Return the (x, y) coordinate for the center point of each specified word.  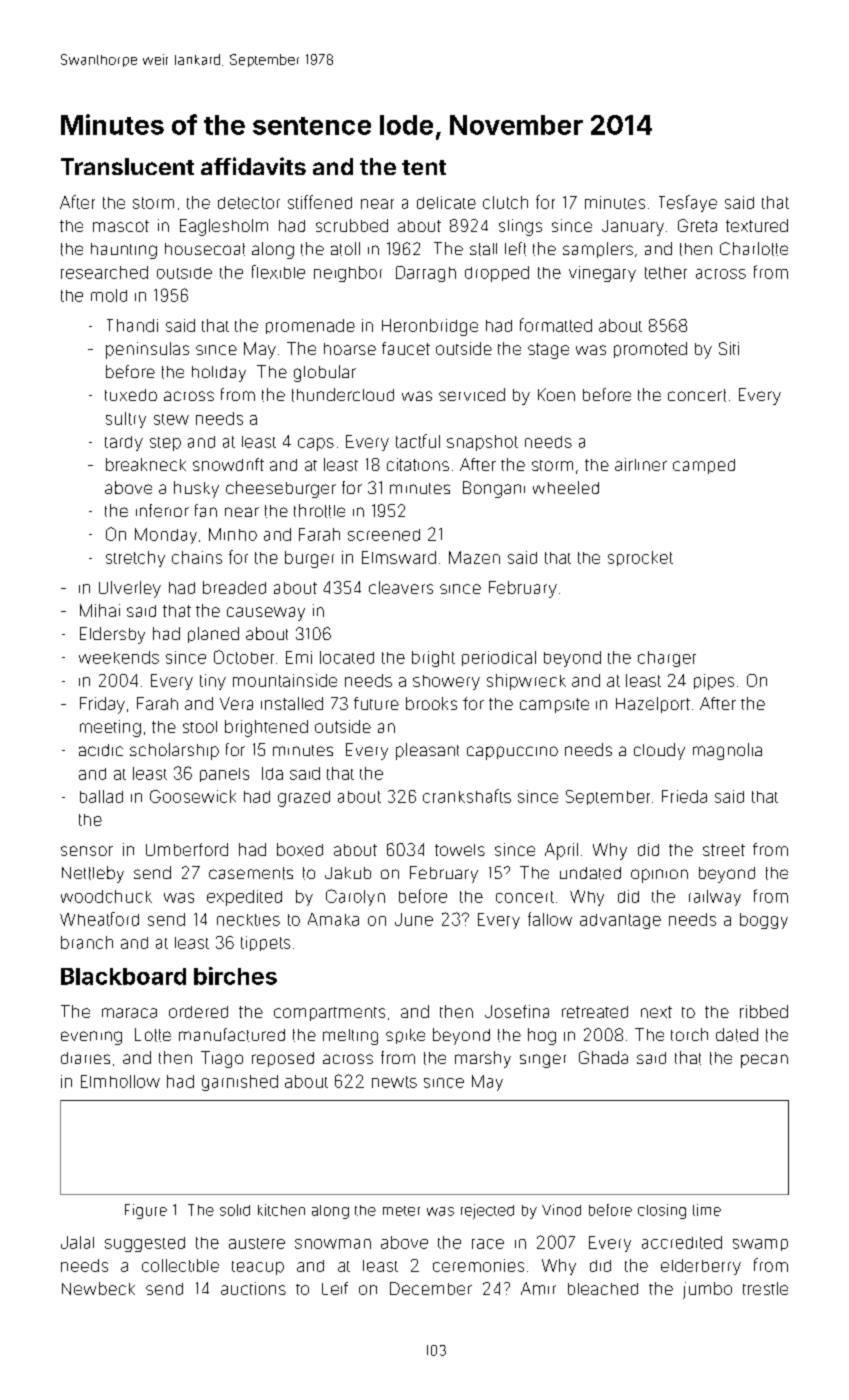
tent (424, 167)
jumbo (707, 1290)
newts (394, 1082)
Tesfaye (688, 203)
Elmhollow (120, 1081)
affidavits (253, 166)
